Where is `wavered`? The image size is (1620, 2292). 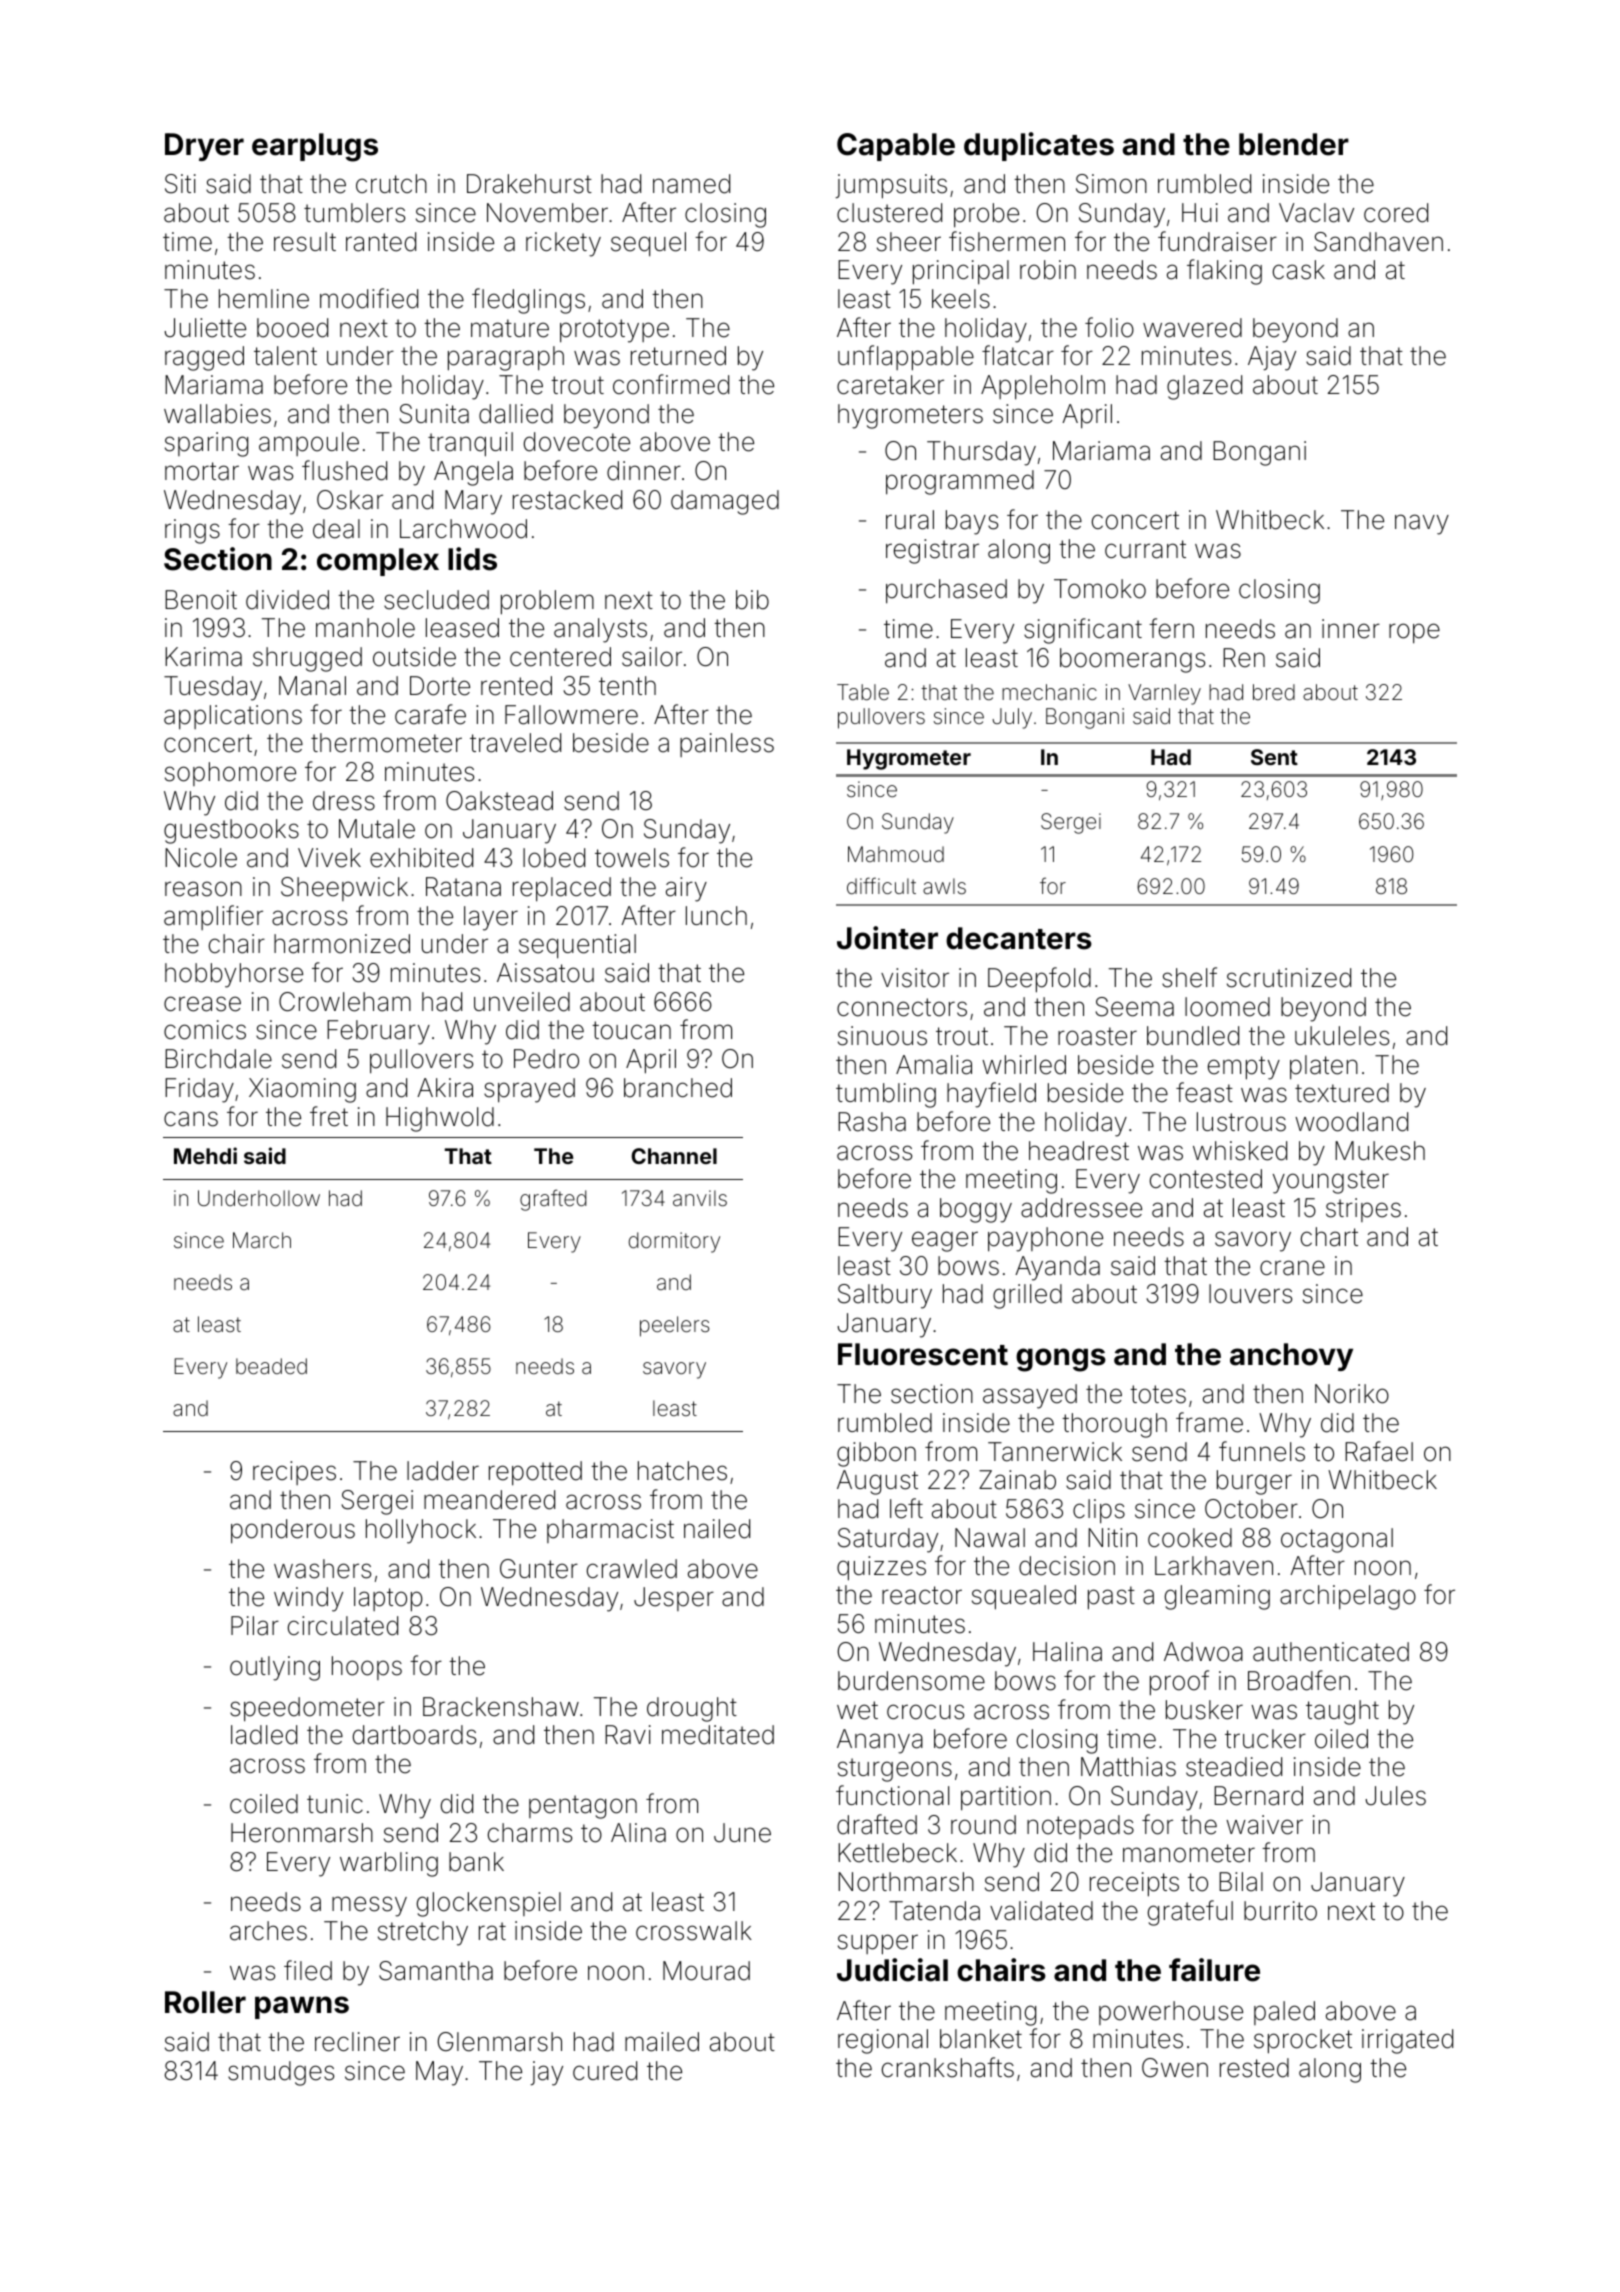
wavered is located at coordinates (1192, 328).
